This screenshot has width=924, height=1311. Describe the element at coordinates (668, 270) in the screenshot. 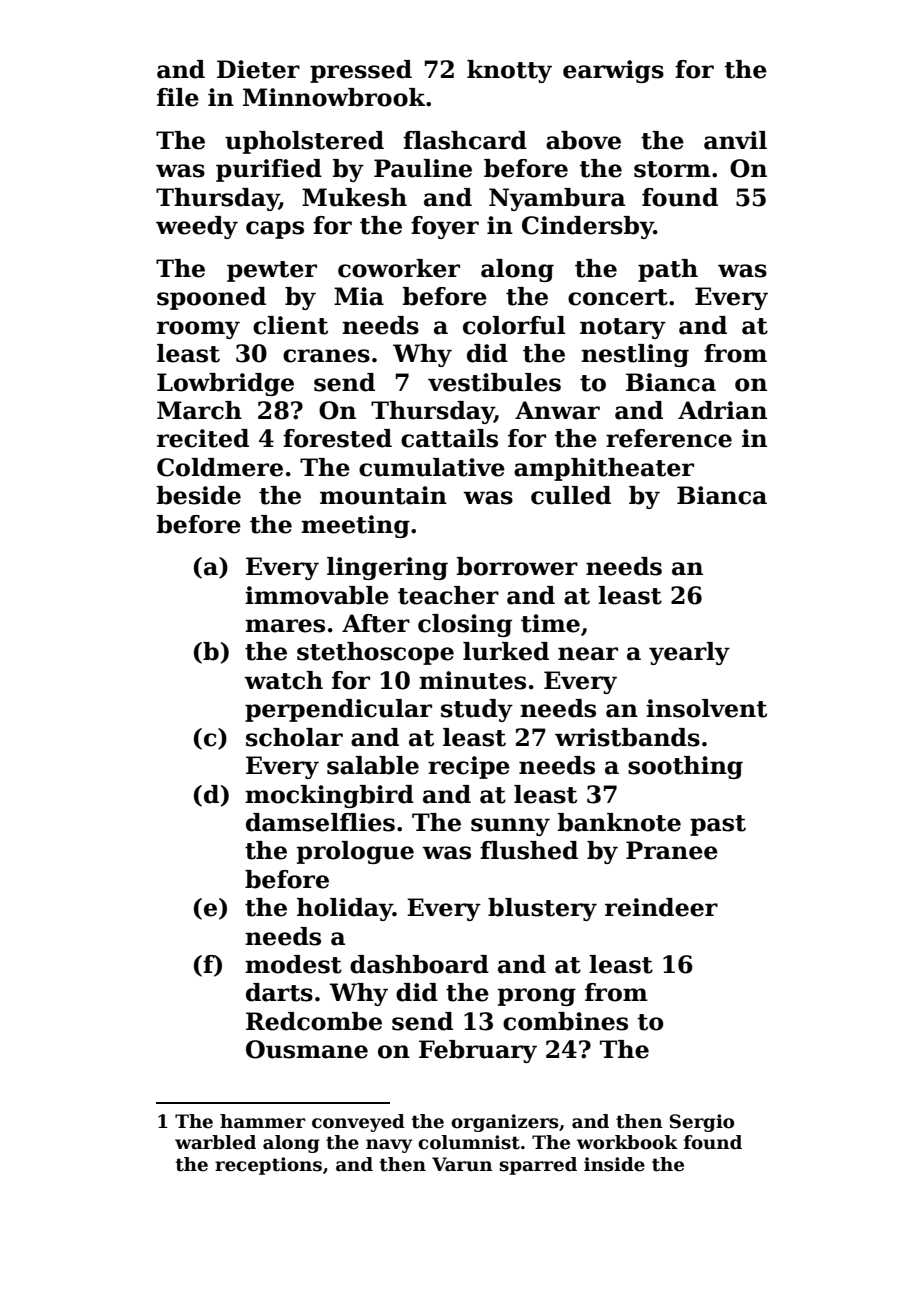

I see `path` at that location.
